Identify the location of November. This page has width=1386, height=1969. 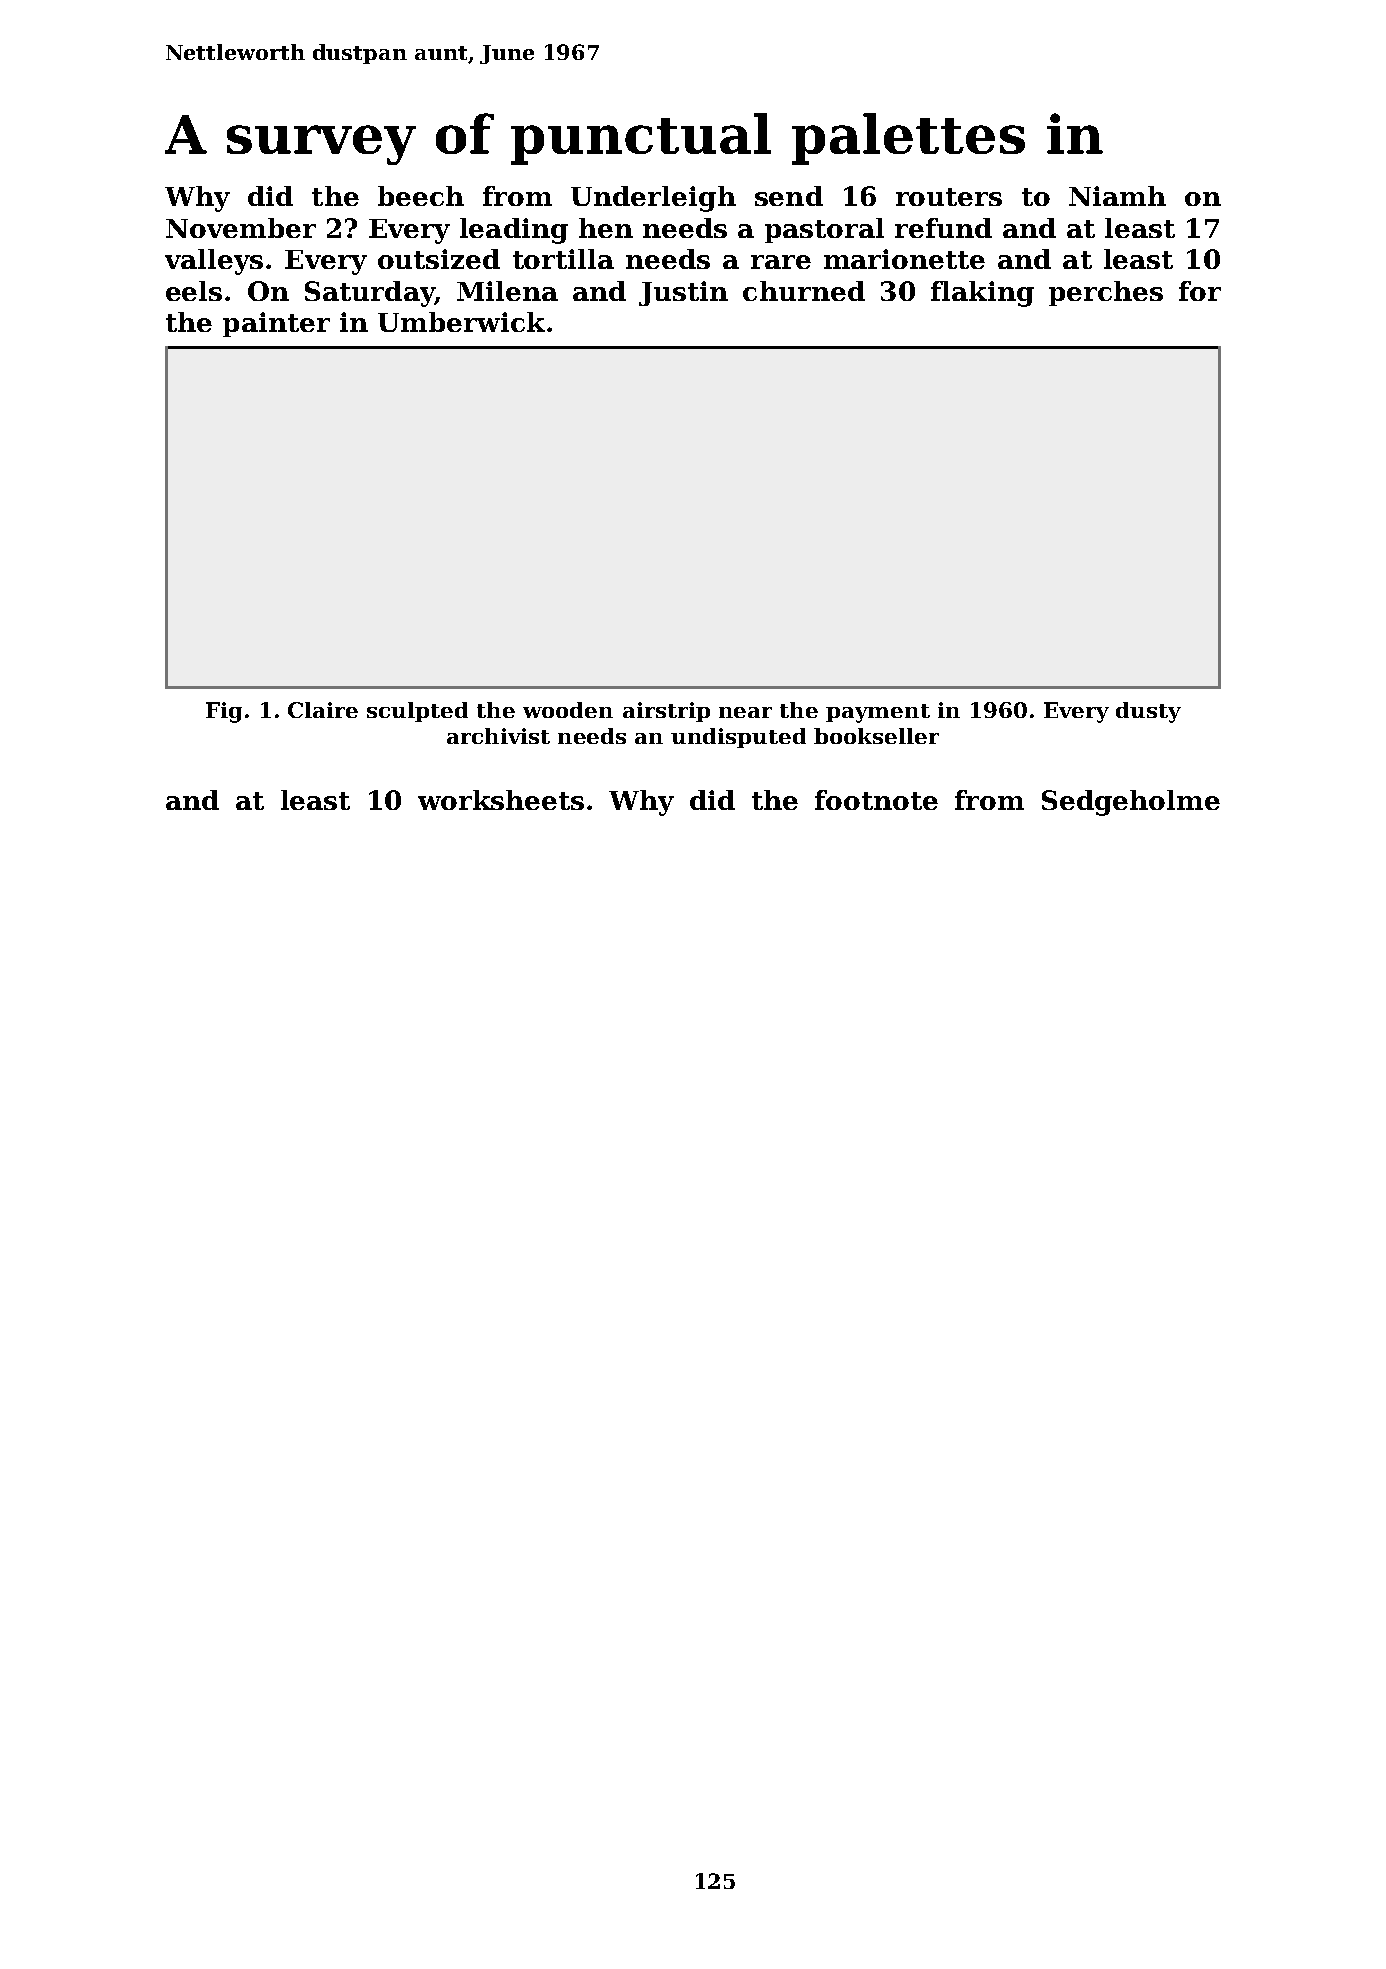
(241, 228).
